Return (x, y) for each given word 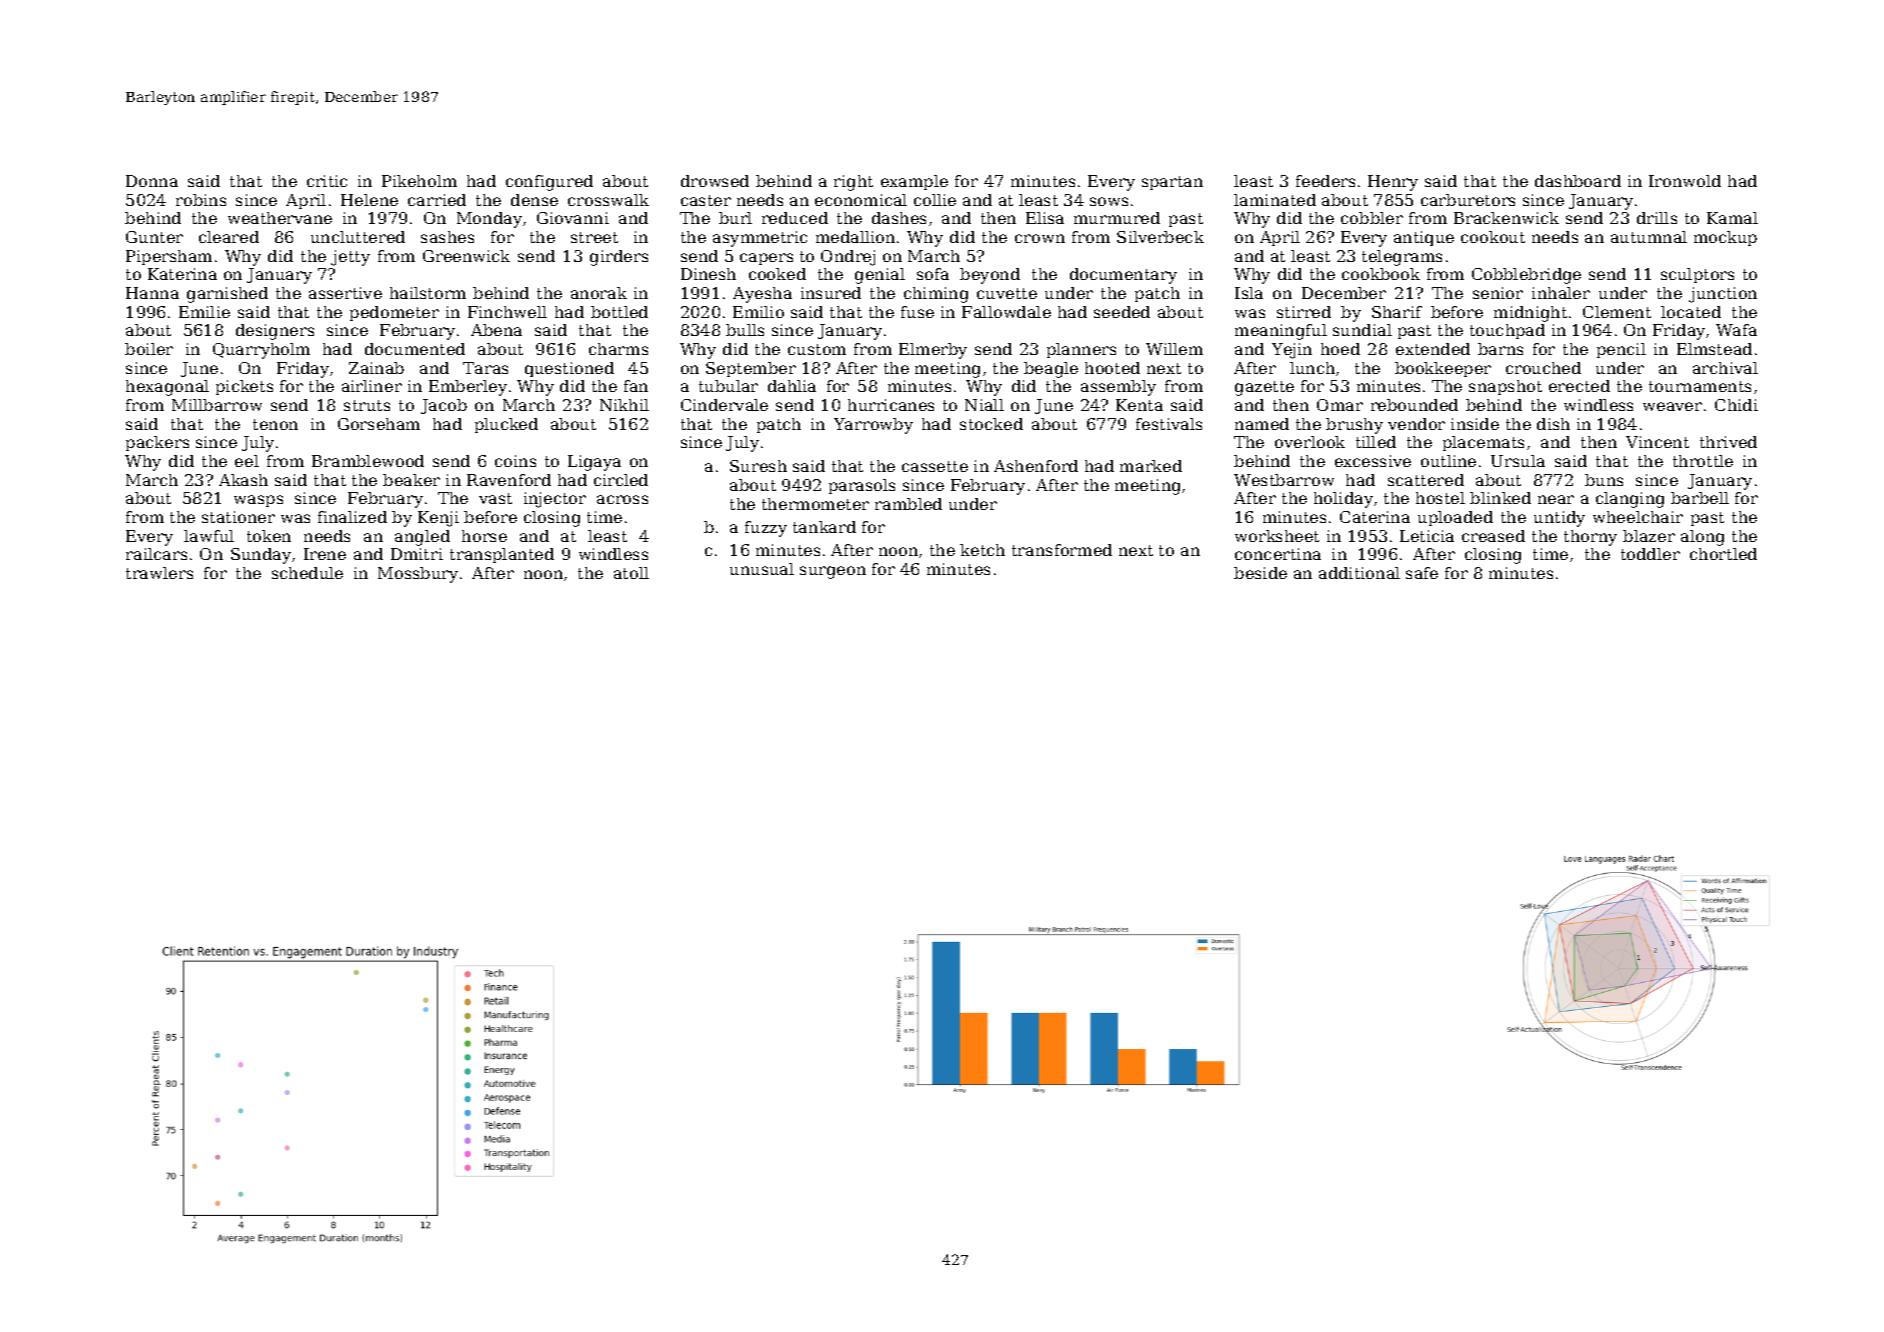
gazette (1264, 388)
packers (157, 443)
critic (327, 181)
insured (831, 293)
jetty (350, 258)
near (1556, 499)
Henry (1393, 183)
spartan (1172, 183)
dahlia (792, 386)
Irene (325, 554)
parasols (862, 486)
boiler (149, 349)
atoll (631, 573)
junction (1723, 295)
